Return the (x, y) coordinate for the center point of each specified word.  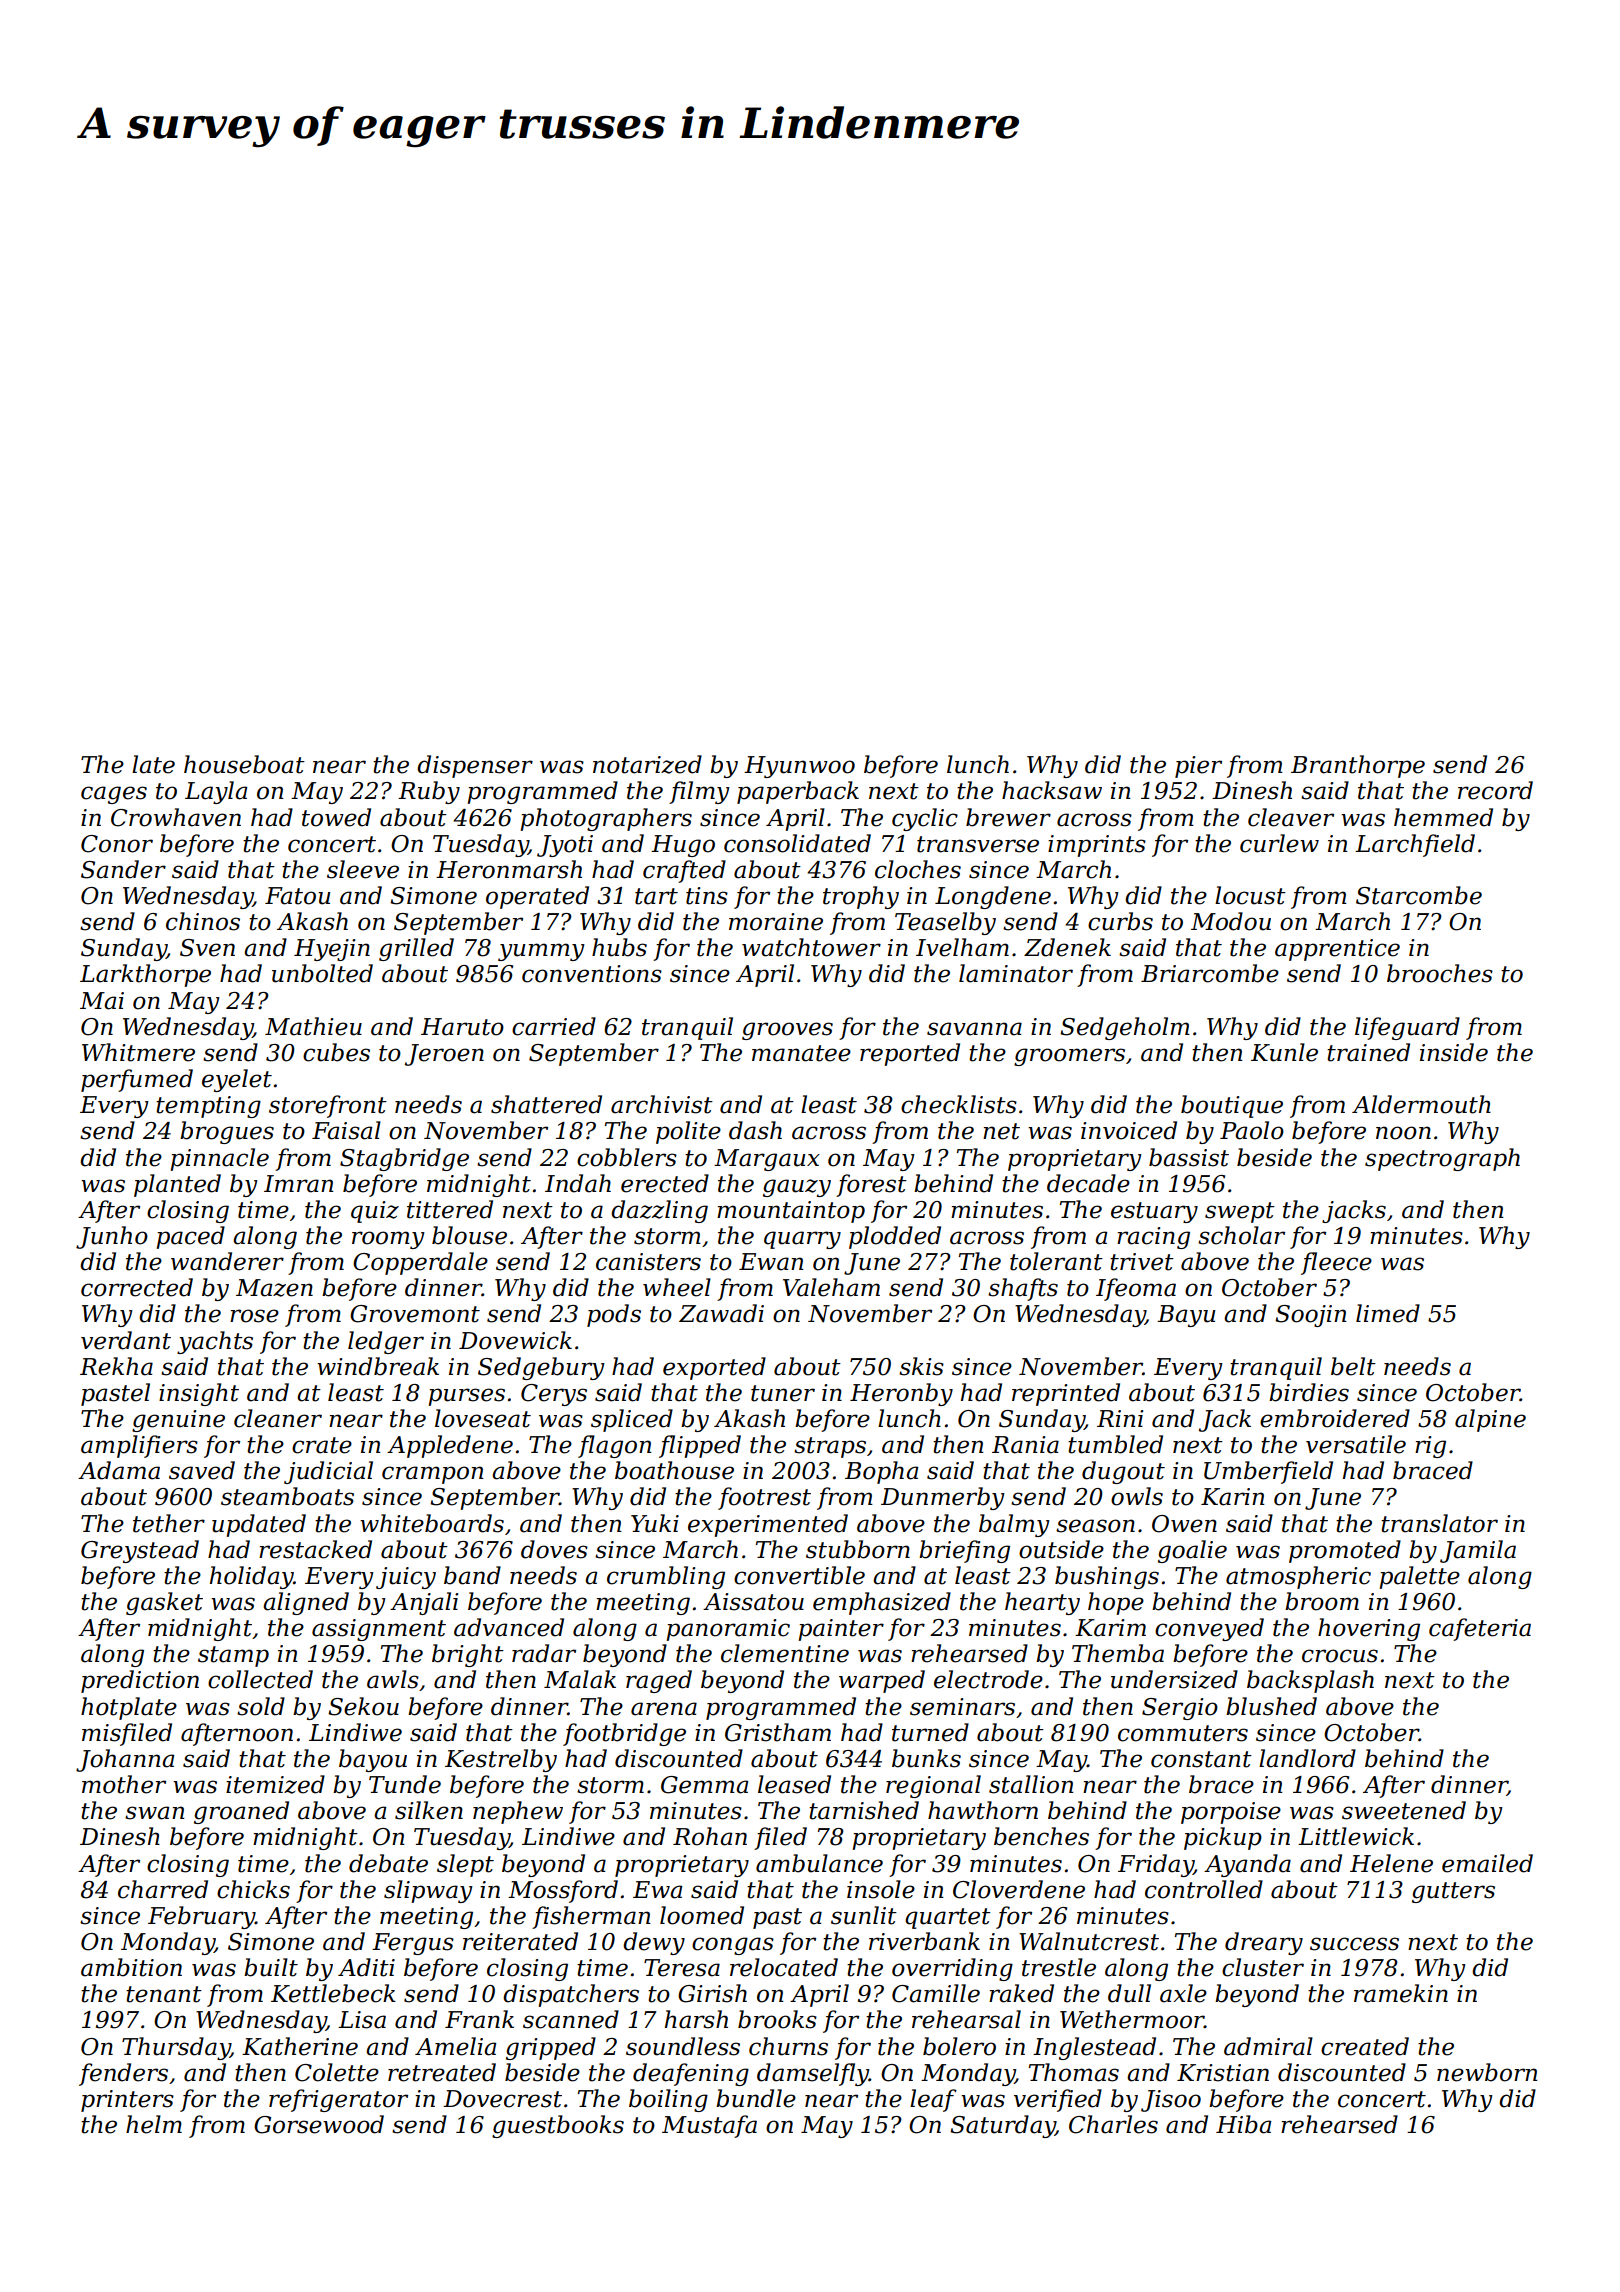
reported (910, 1054)
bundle (756, 2098)
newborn (1487, 2072)
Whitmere (138, 1052)
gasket (164, 1603)
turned (930, 1732)
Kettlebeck (333, 1993)
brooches (1440, 973)
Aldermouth (1421, 1104)
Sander (123, 869)
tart (656, 896)
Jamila (1478, 1551)
